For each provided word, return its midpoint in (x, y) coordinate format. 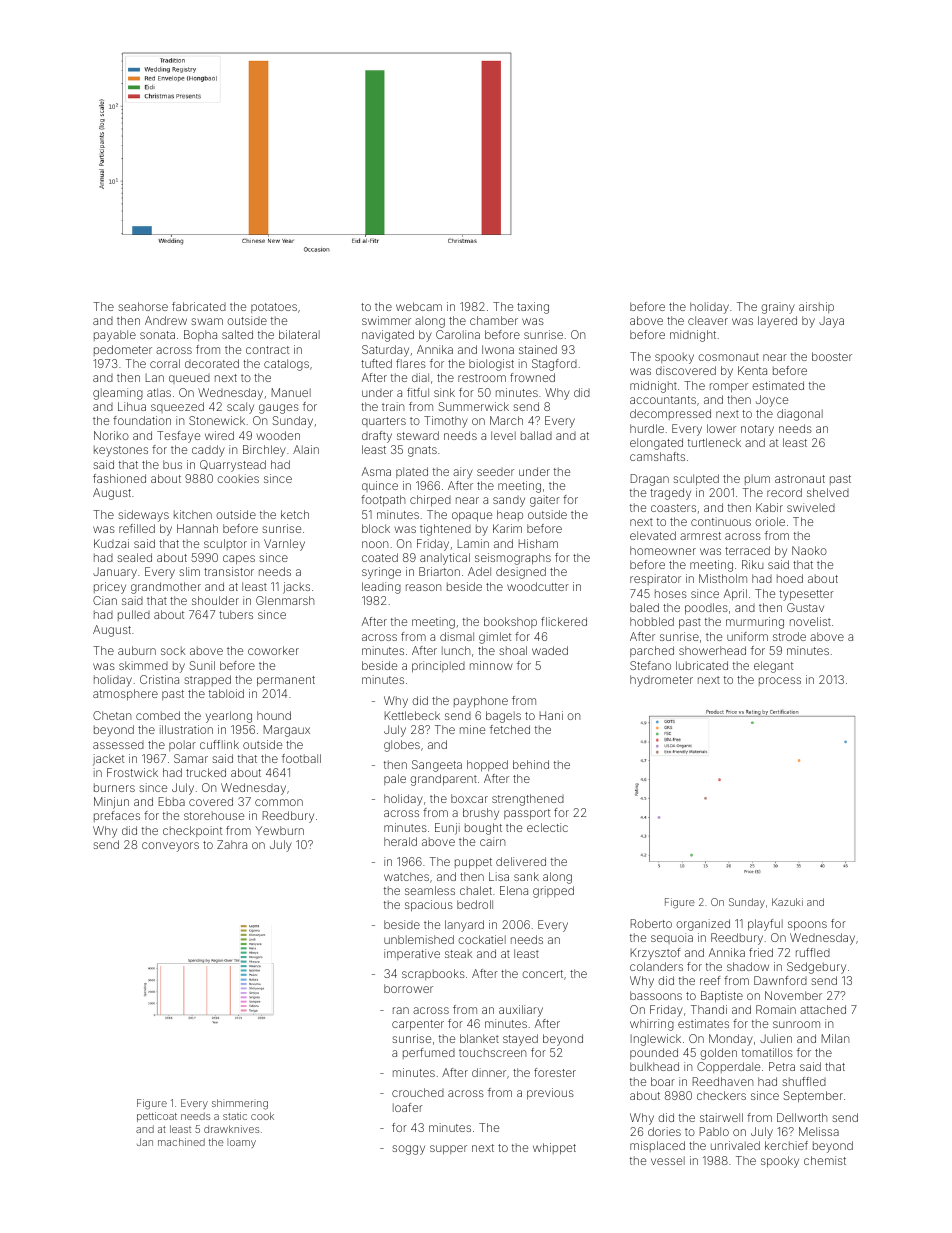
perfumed (429, 1053)
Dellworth (802, 1117)
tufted (376, 363)
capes (239, 560)
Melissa (819, 1131)
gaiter (545, 501)
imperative (412, 954)
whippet (554, 1149)
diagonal (800, 415)
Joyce (772, 401)
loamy (241, 1143)
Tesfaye (178, 437)
